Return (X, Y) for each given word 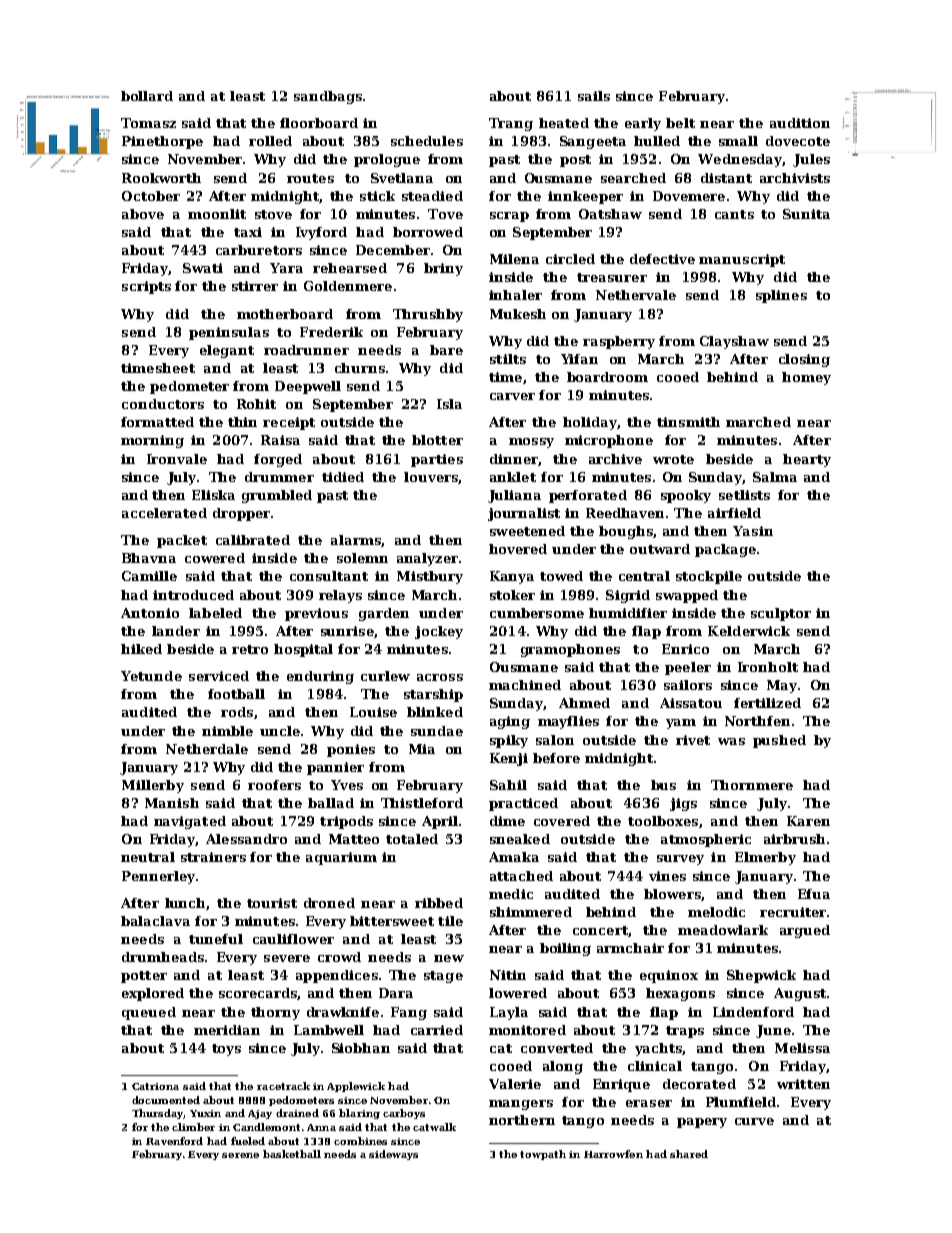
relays (340, 596)
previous (316, 614)
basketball (292, 1154)
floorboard (319, 123)
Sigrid (628, 596)
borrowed (428, 232)
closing (804, 360)
